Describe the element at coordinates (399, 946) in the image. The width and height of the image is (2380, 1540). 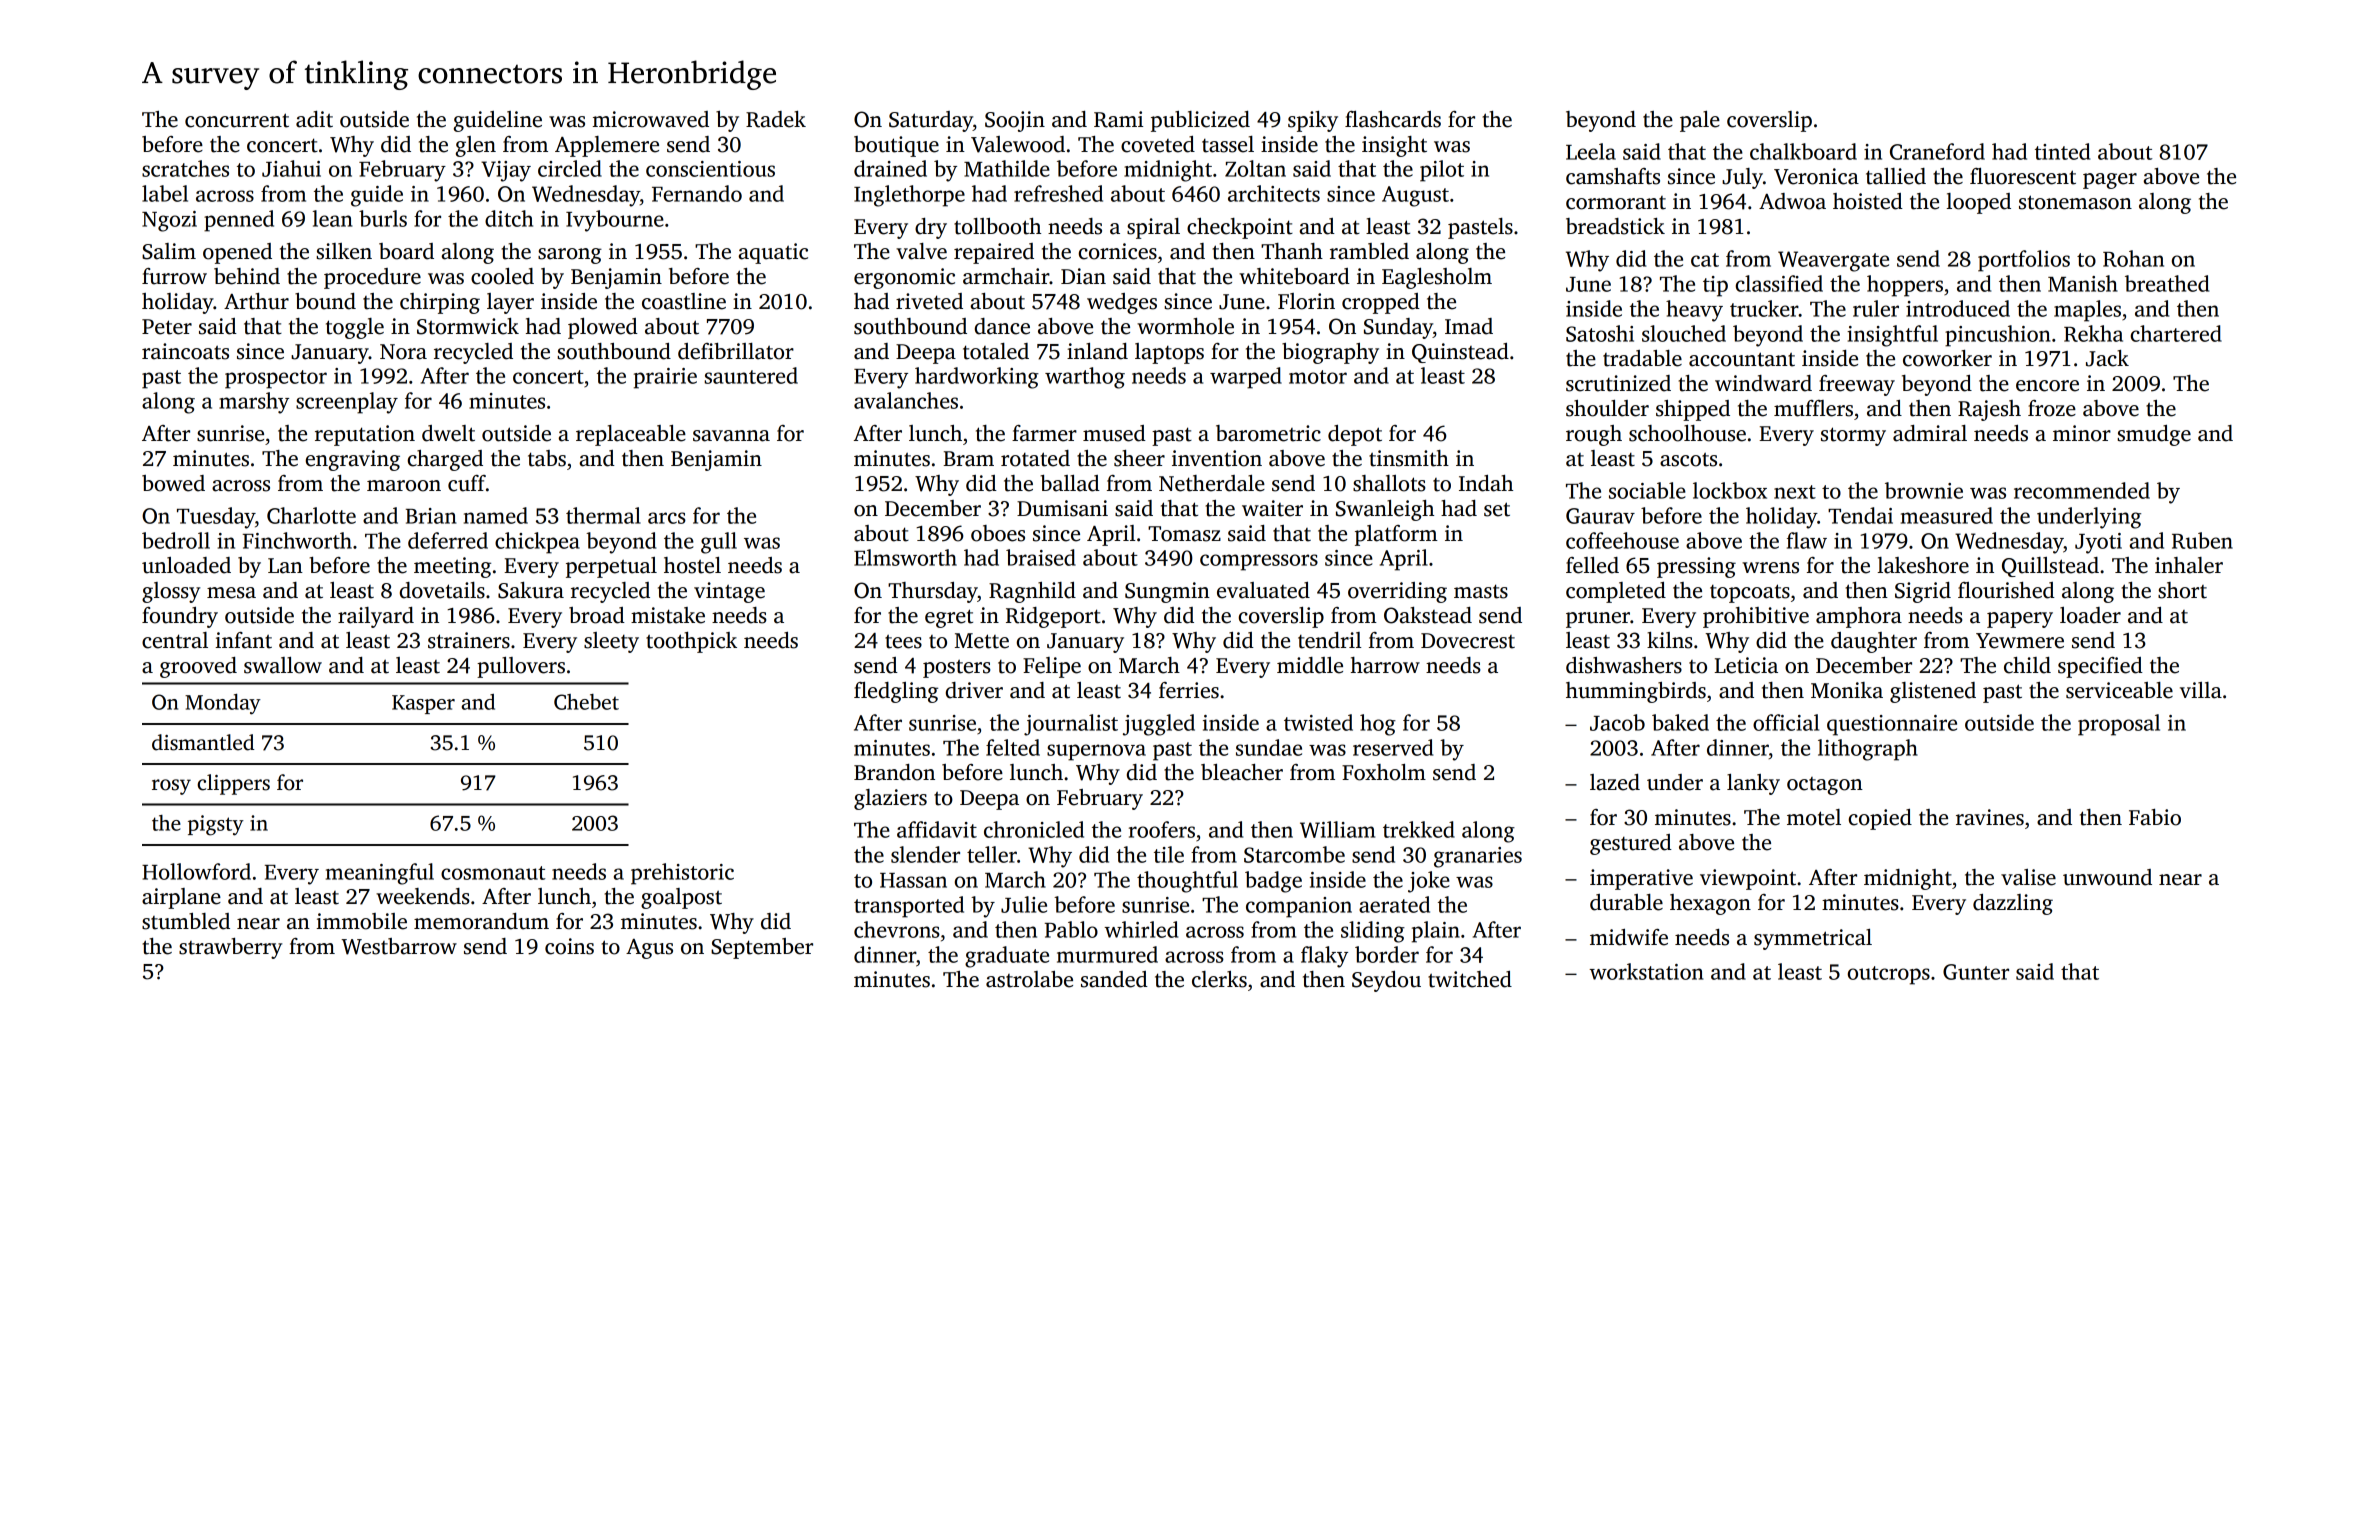
I see `Westbarrow` at that location.
